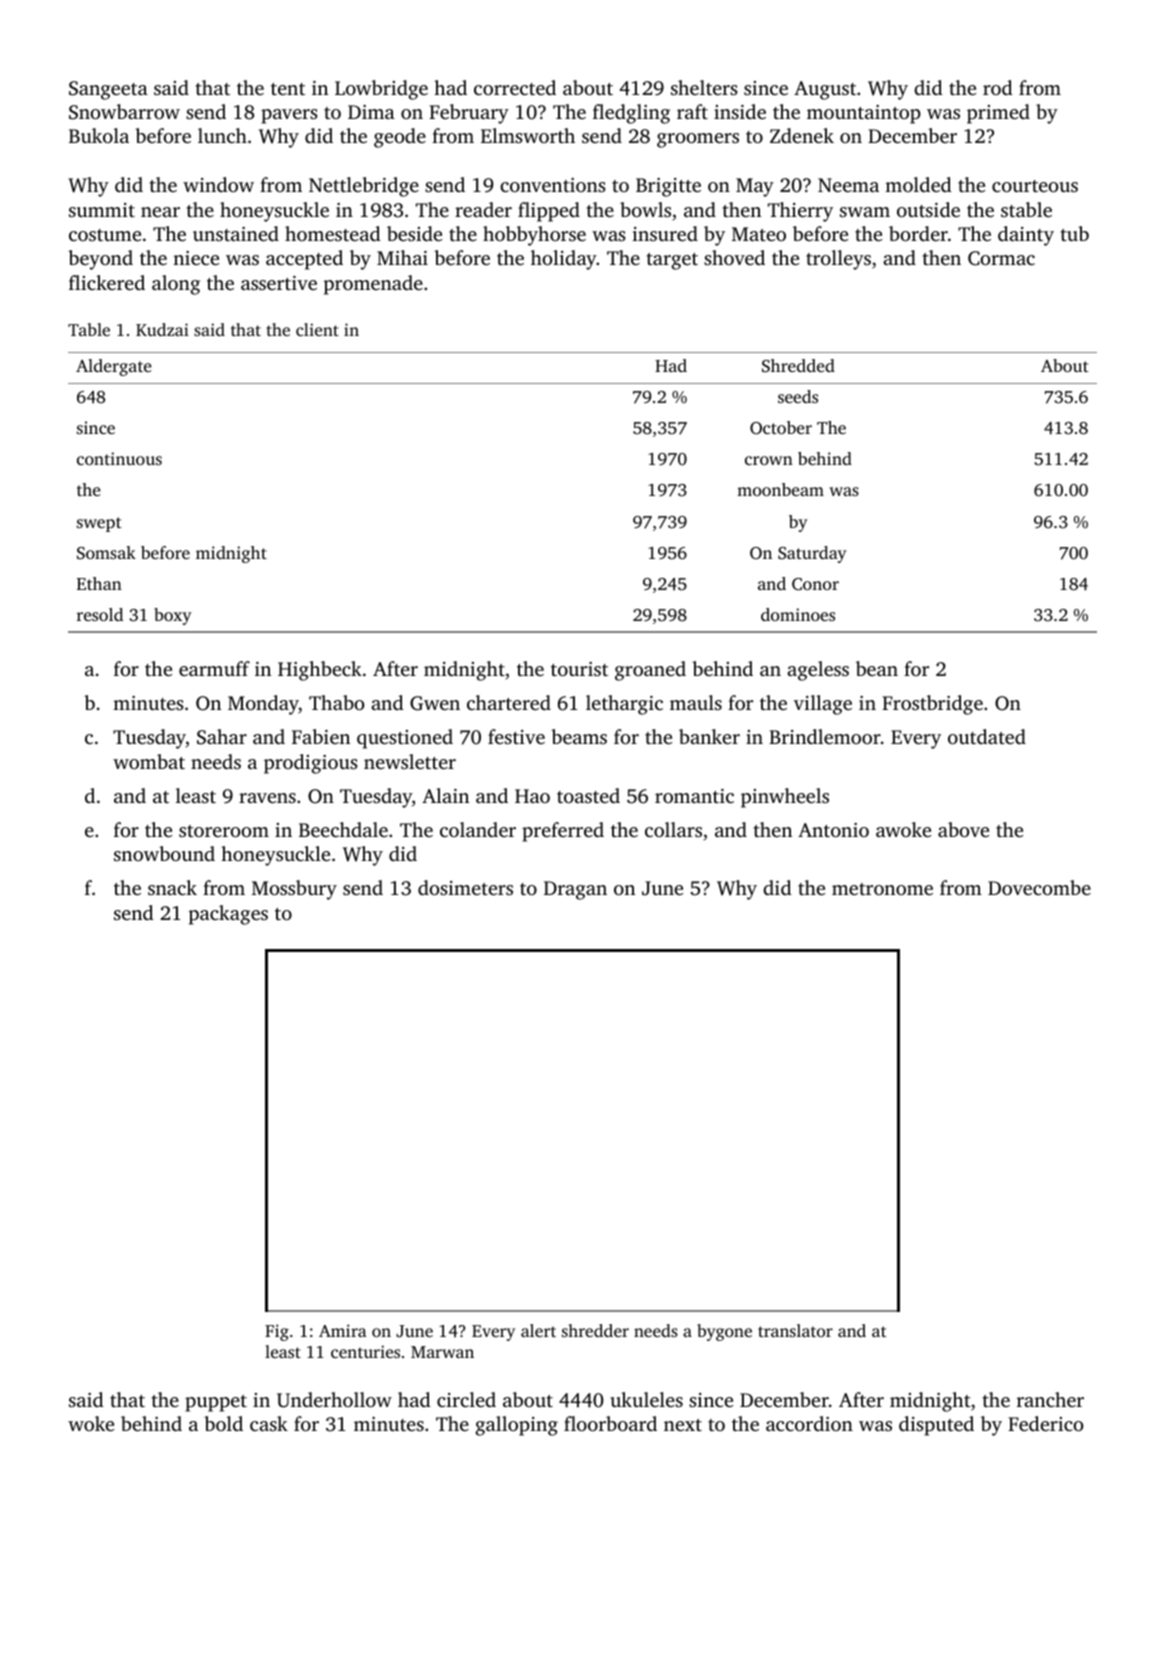  What do you see at coordinates (538, 1330) in the document?
I see `alert` at bounding box center [538, 1330].
